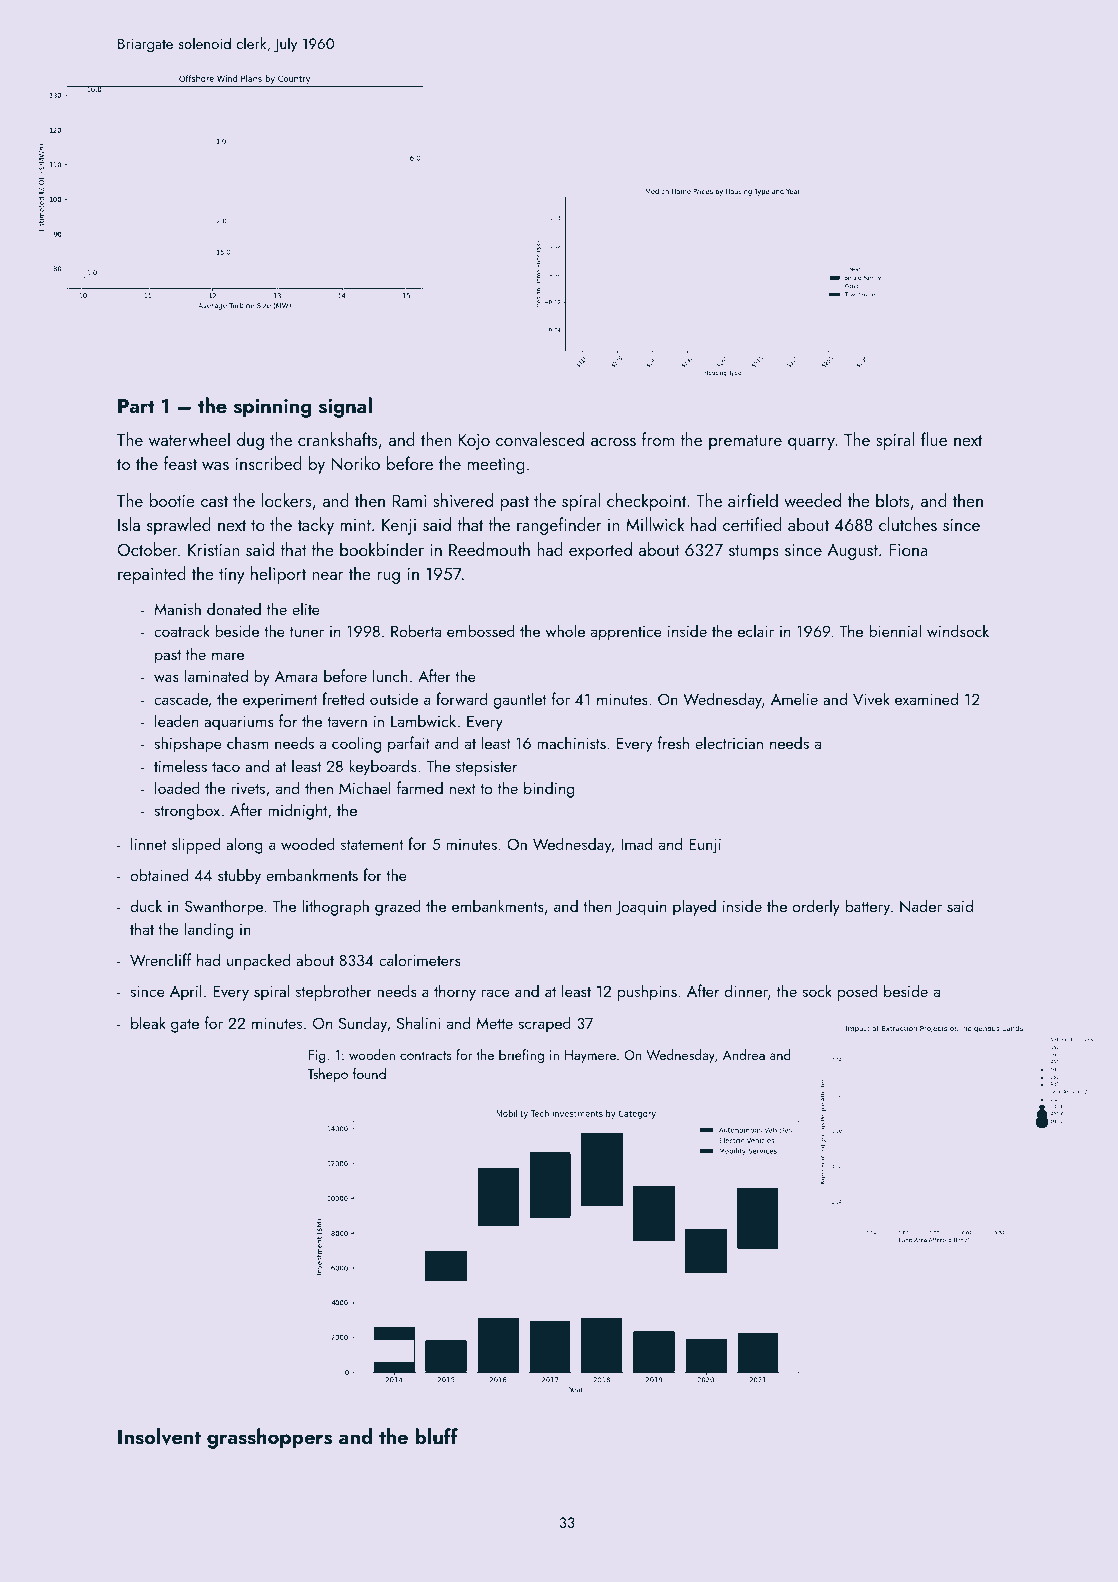 The image size is (1118, 1582). I want to click on machinists, so click(571, 742).
